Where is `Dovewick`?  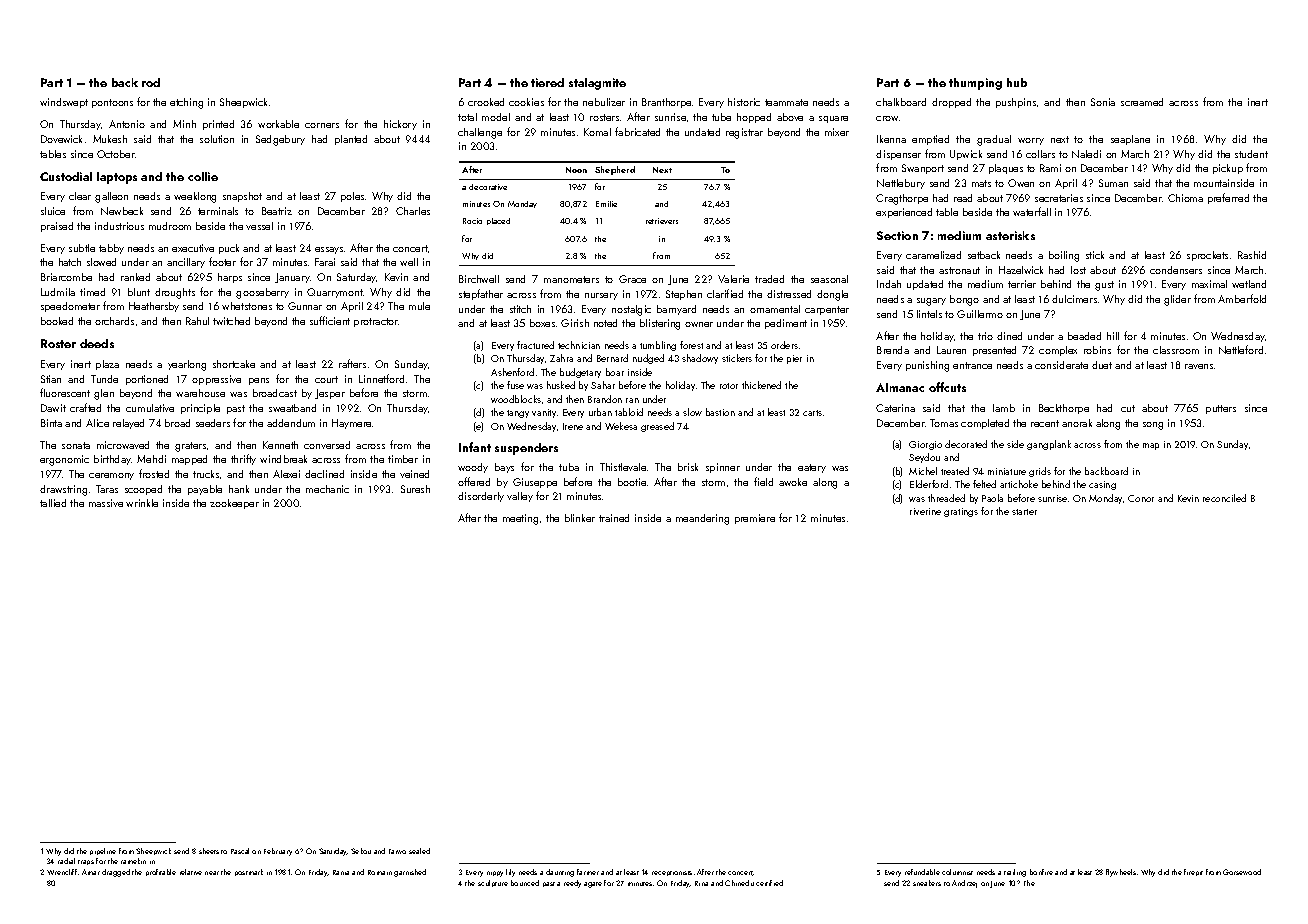 Dovewick is located at coordinates (61, 139).
